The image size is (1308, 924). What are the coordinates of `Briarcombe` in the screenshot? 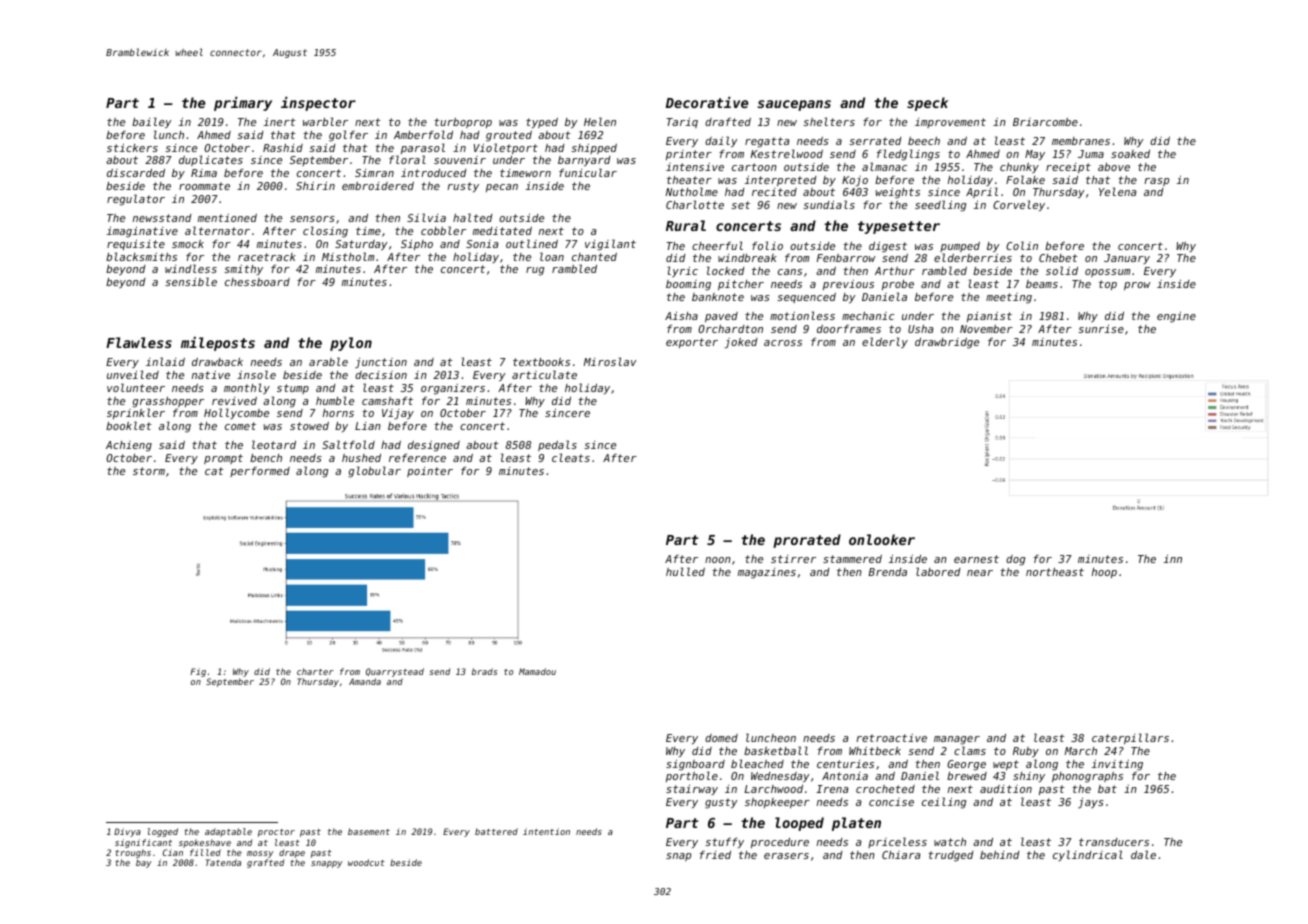 It's located at (1045, 122).
